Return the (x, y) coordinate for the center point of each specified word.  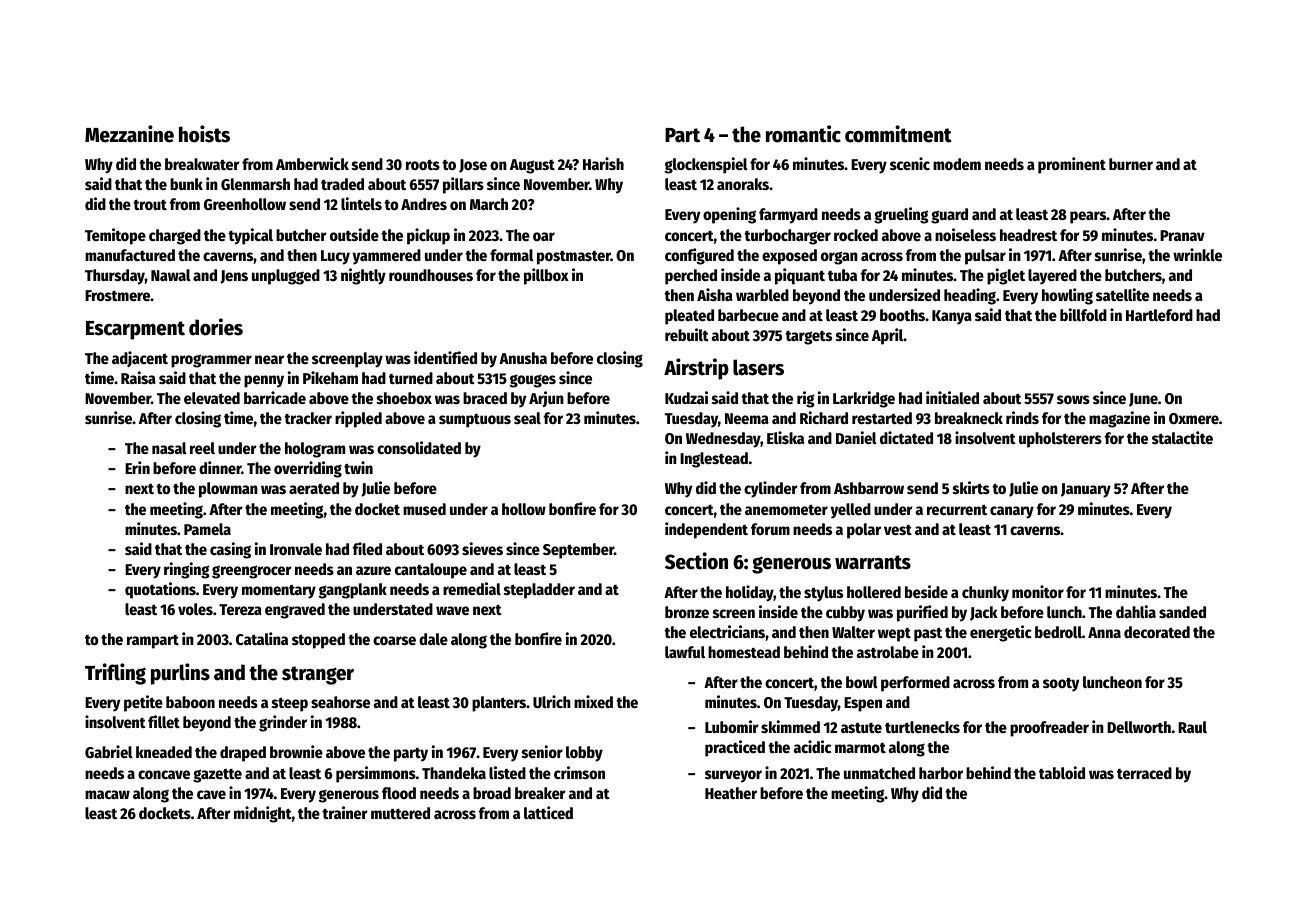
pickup (428, 236)
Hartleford (1159, 315)
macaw (107, 794)
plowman (228, 490)
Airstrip (696, 369)
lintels (361, 203)
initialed (952, 397)
